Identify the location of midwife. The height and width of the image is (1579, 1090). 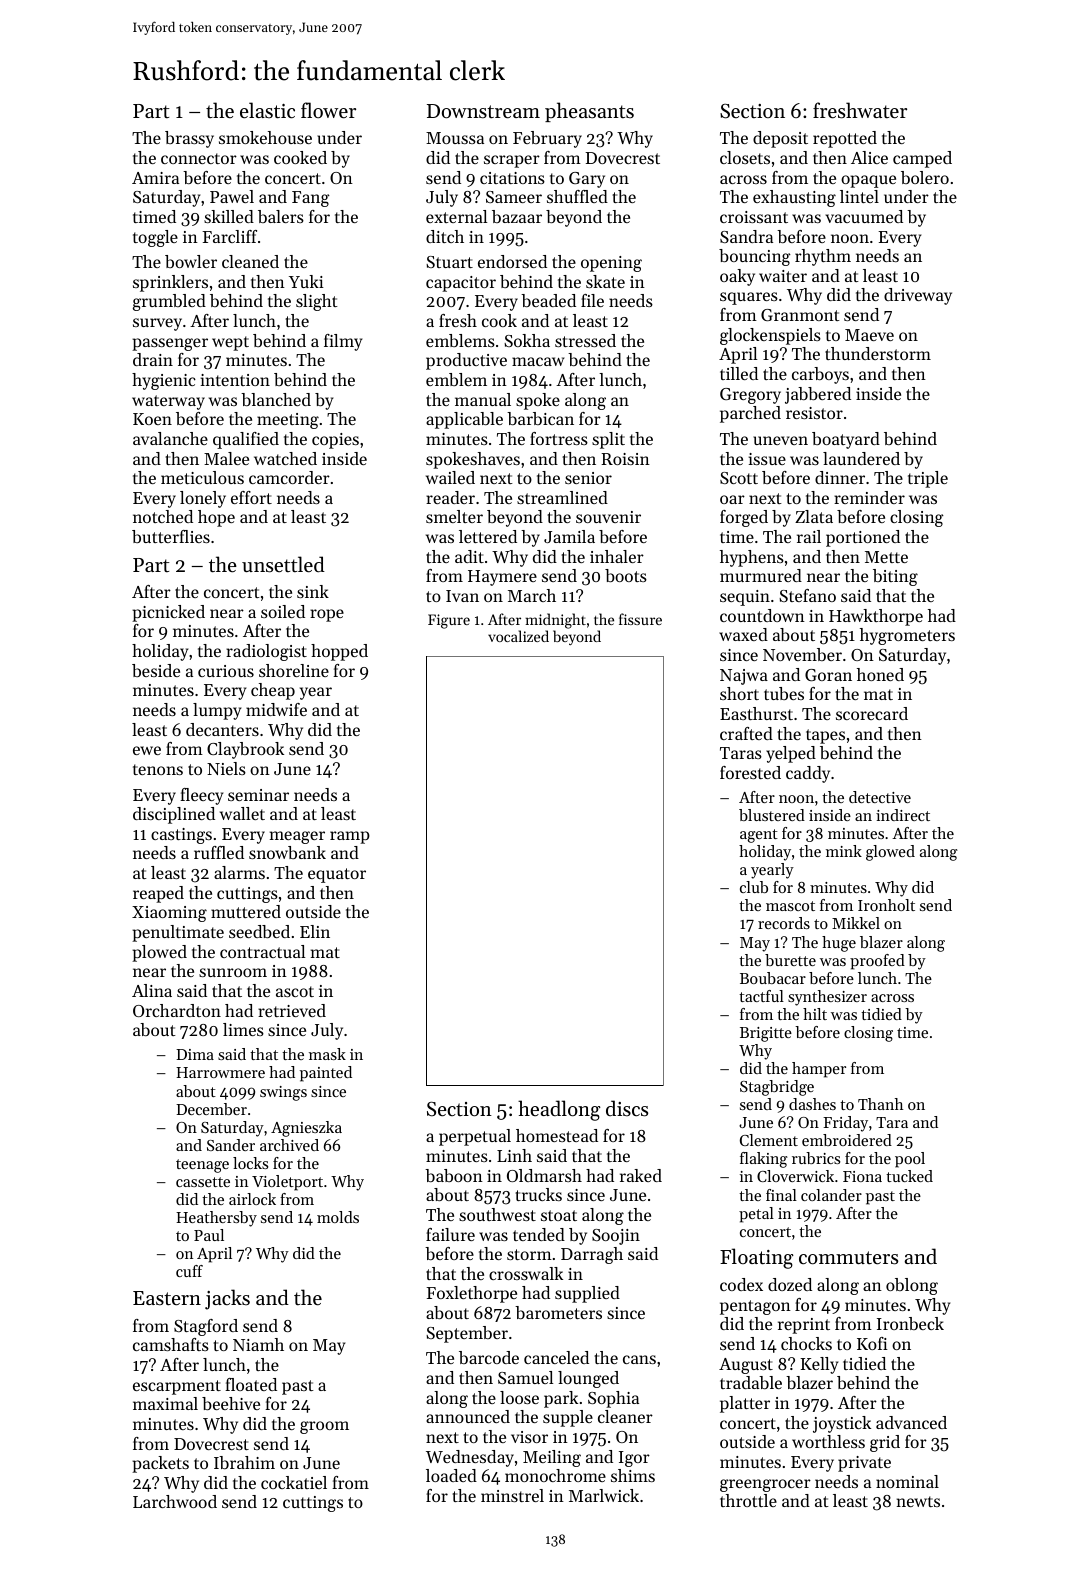
(276, 709).
